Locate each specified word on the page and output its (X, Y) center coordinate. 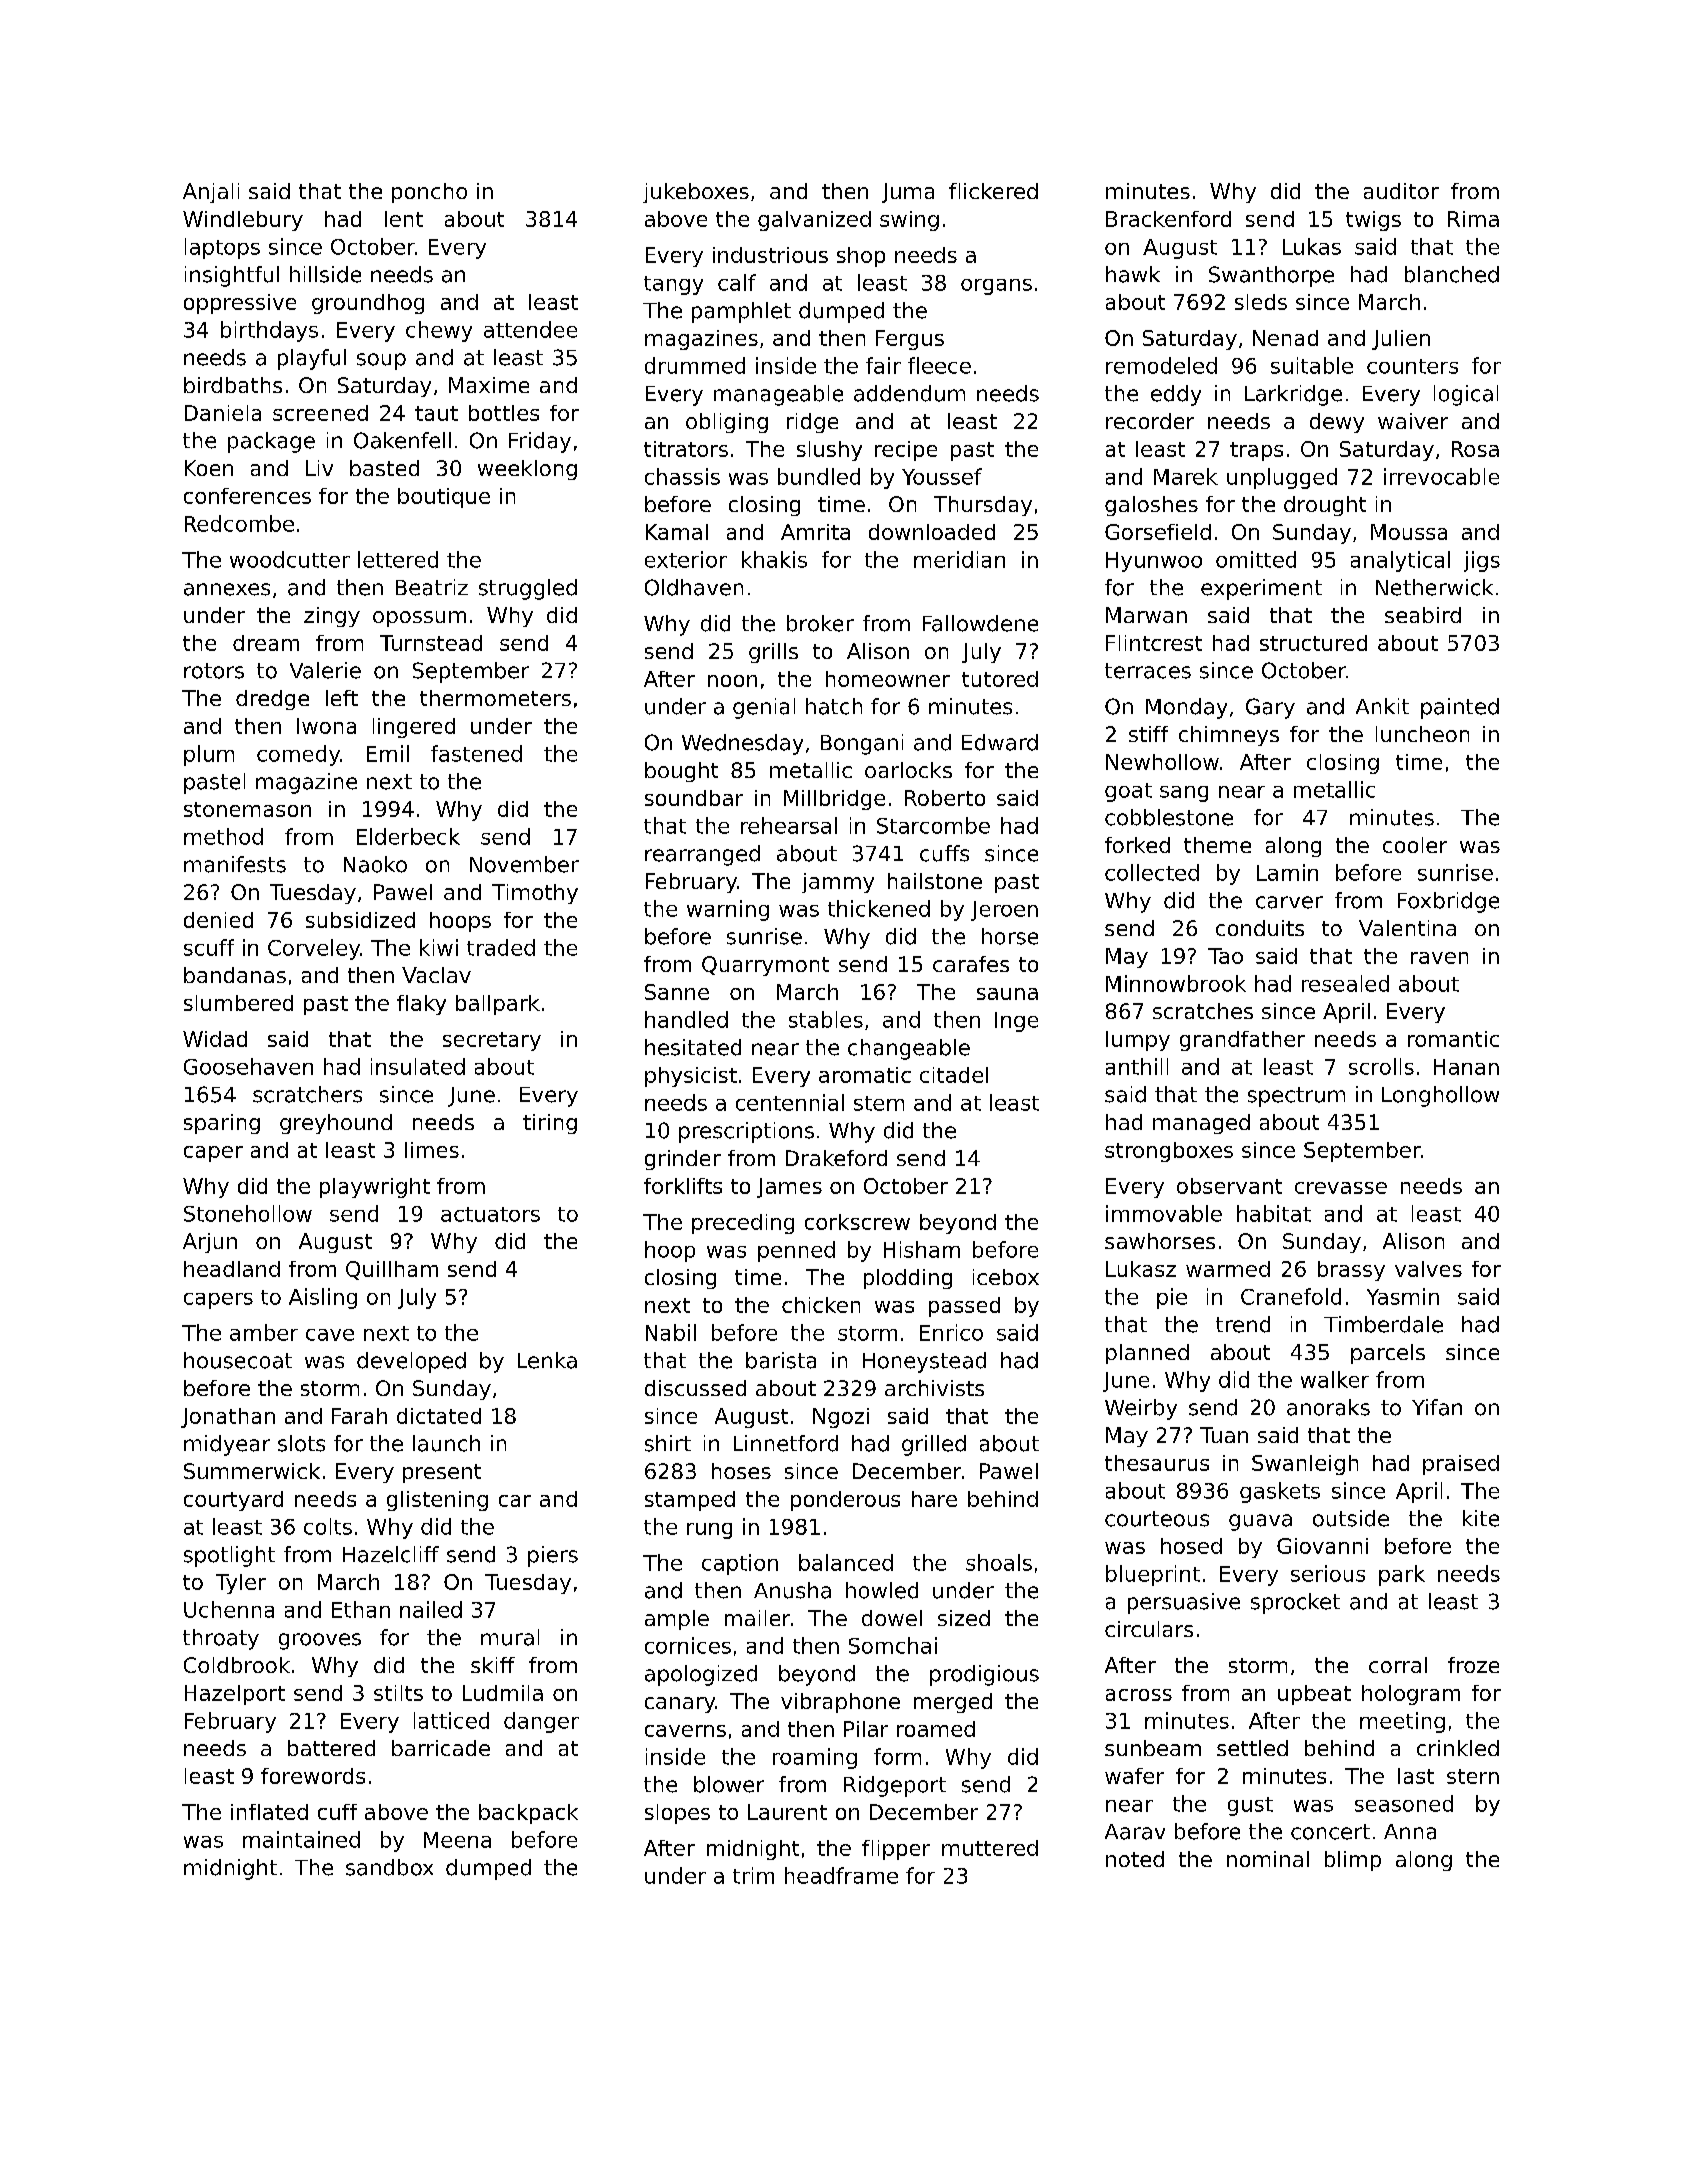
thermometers (495, 698)
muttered (990, 1848)
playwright (375, 1188)
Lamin (1287, 872)
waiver (1413, 421)
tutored (1000, 679)
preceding (743, 1224)
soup (381, 361)
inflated (269, 1812)
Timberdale (1383, 1324)
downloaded (932, 532)
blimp (1353, 1861)
